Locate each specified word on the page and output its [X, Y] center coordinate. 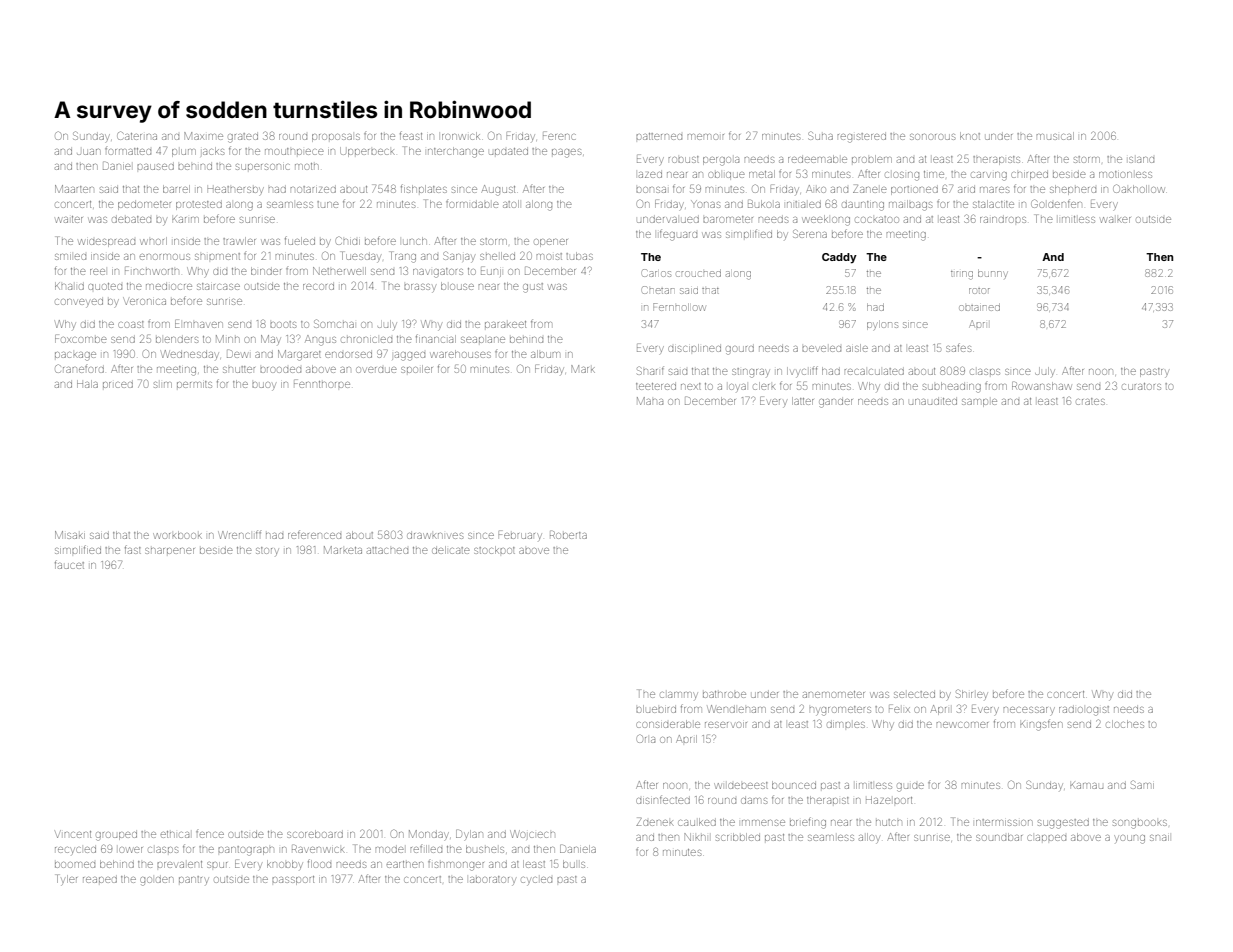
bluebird [656, 709]
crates [1091, 401]
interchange [456, 152]
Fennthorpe [322, 384]
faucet [69, 564]
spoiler [417, 369]
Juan [88, 152]
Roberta [568, 535]
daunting [863, 206]
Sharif [650, 370]
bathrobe [724, 694]
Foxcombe [81, 339]
